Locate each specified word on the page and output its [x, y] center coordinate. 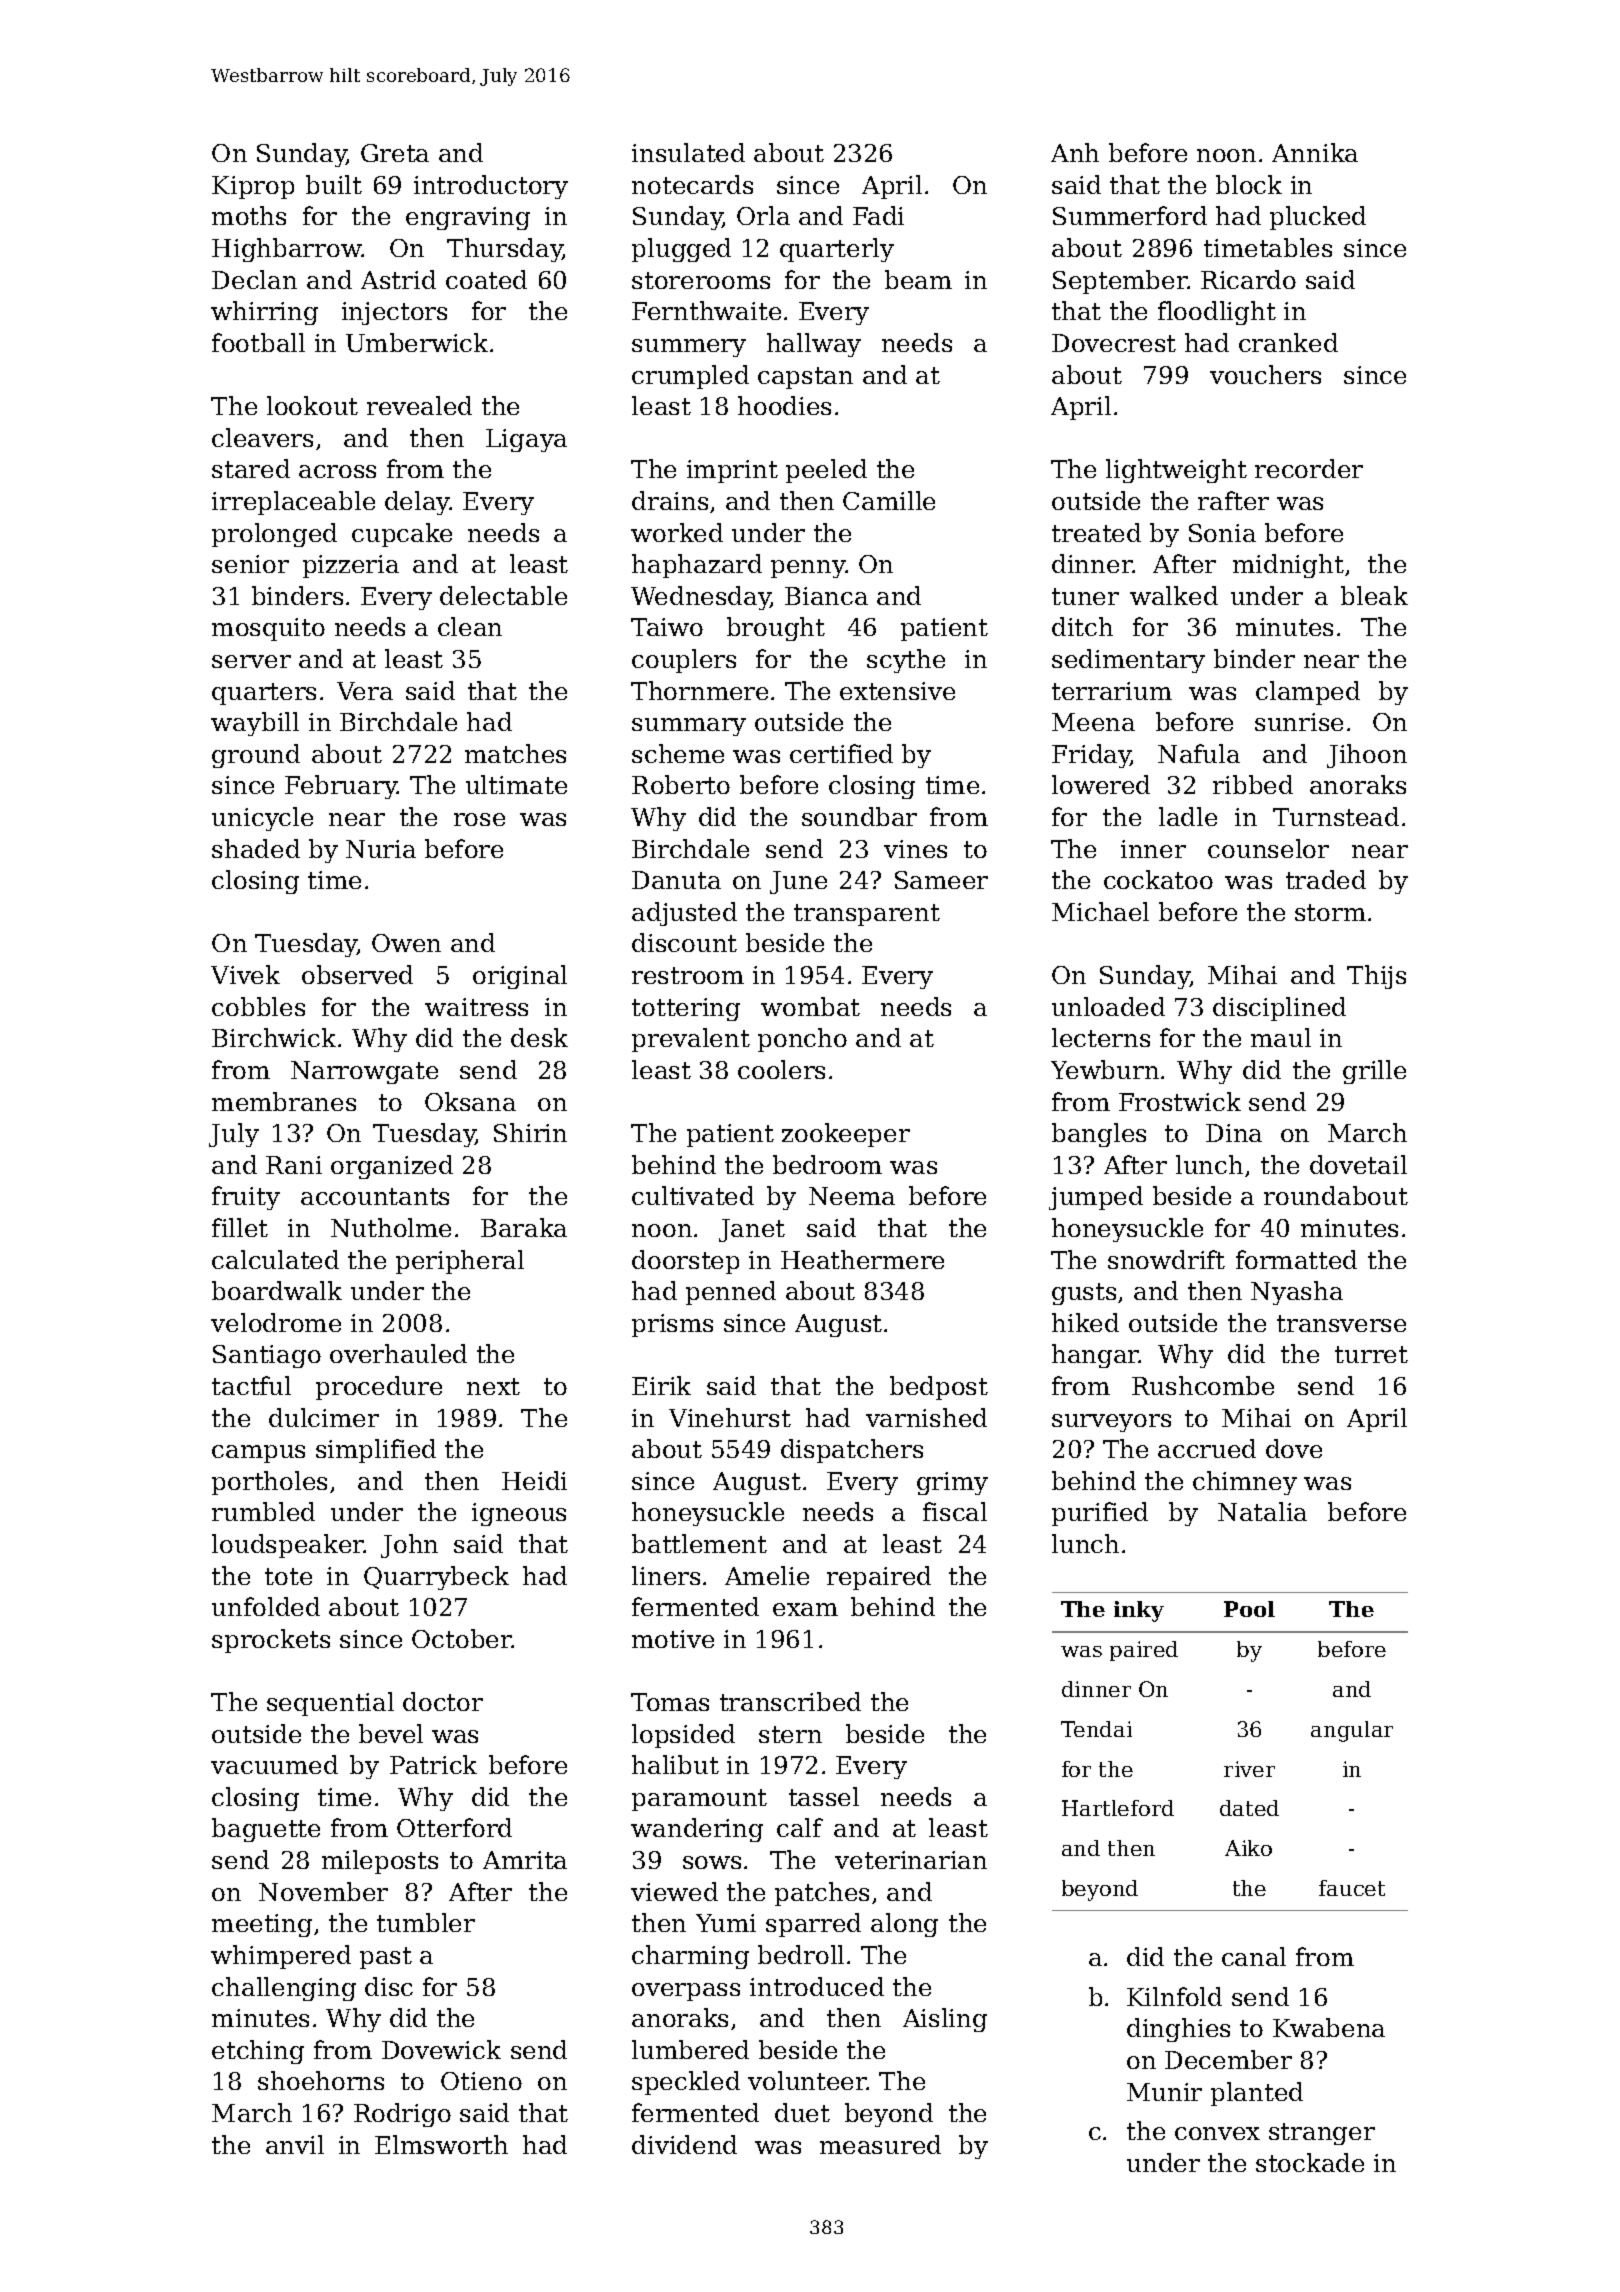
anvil [295, 2144]
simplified [376, 1451]
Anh [1075, 152]
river [1249, 1769]
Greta [395, 153]
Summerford [1130, 215]
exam [805, 1609]
